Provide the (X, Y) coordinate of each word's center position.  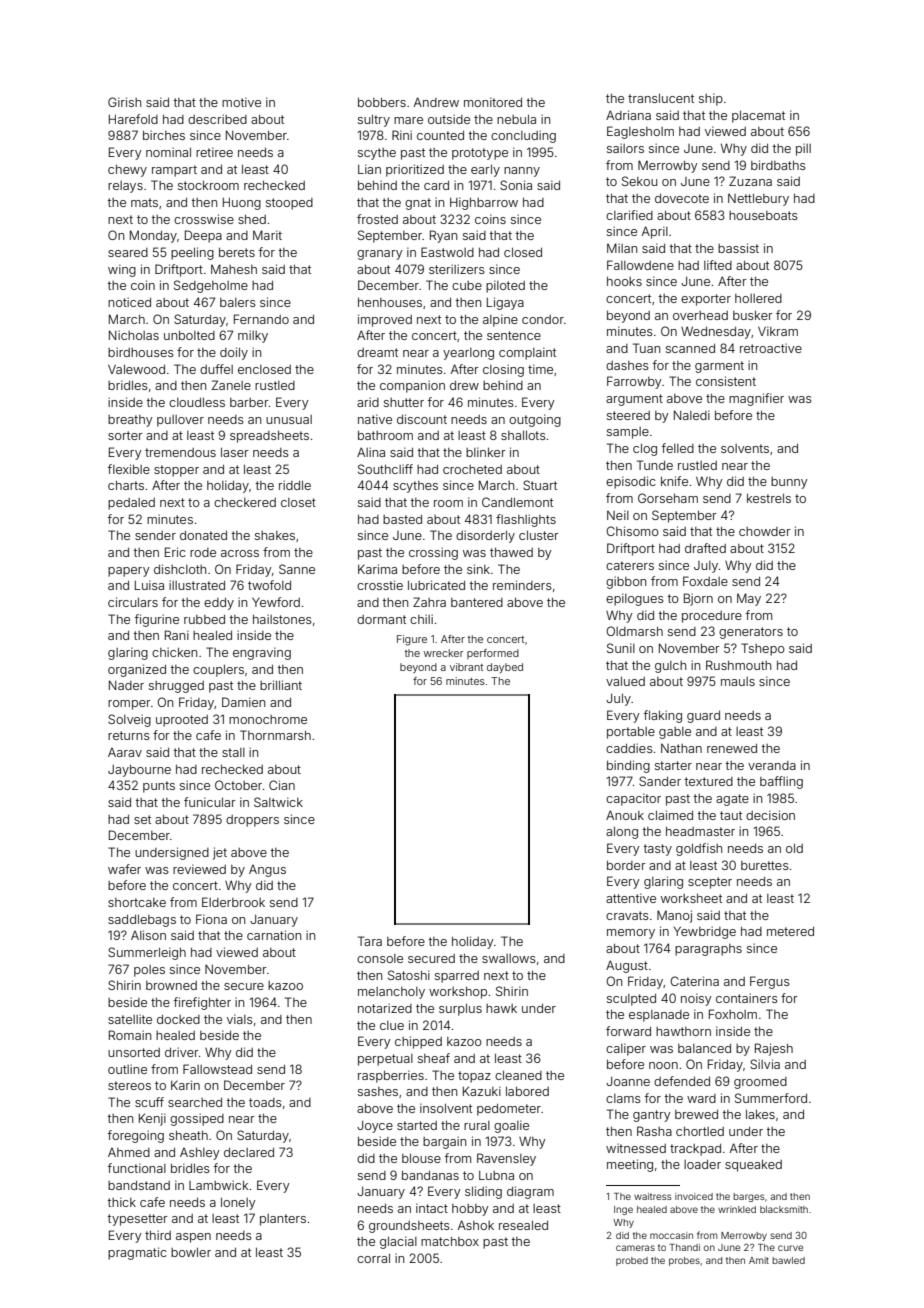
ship (711, 99)
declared (249, 1152)
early (485, 171)
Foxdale (705, 581)
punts (159, 787)
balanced (704, 1048)
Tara (370, 941)
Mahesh (234, 269)
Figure (412, 640)
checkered (245, 502)
